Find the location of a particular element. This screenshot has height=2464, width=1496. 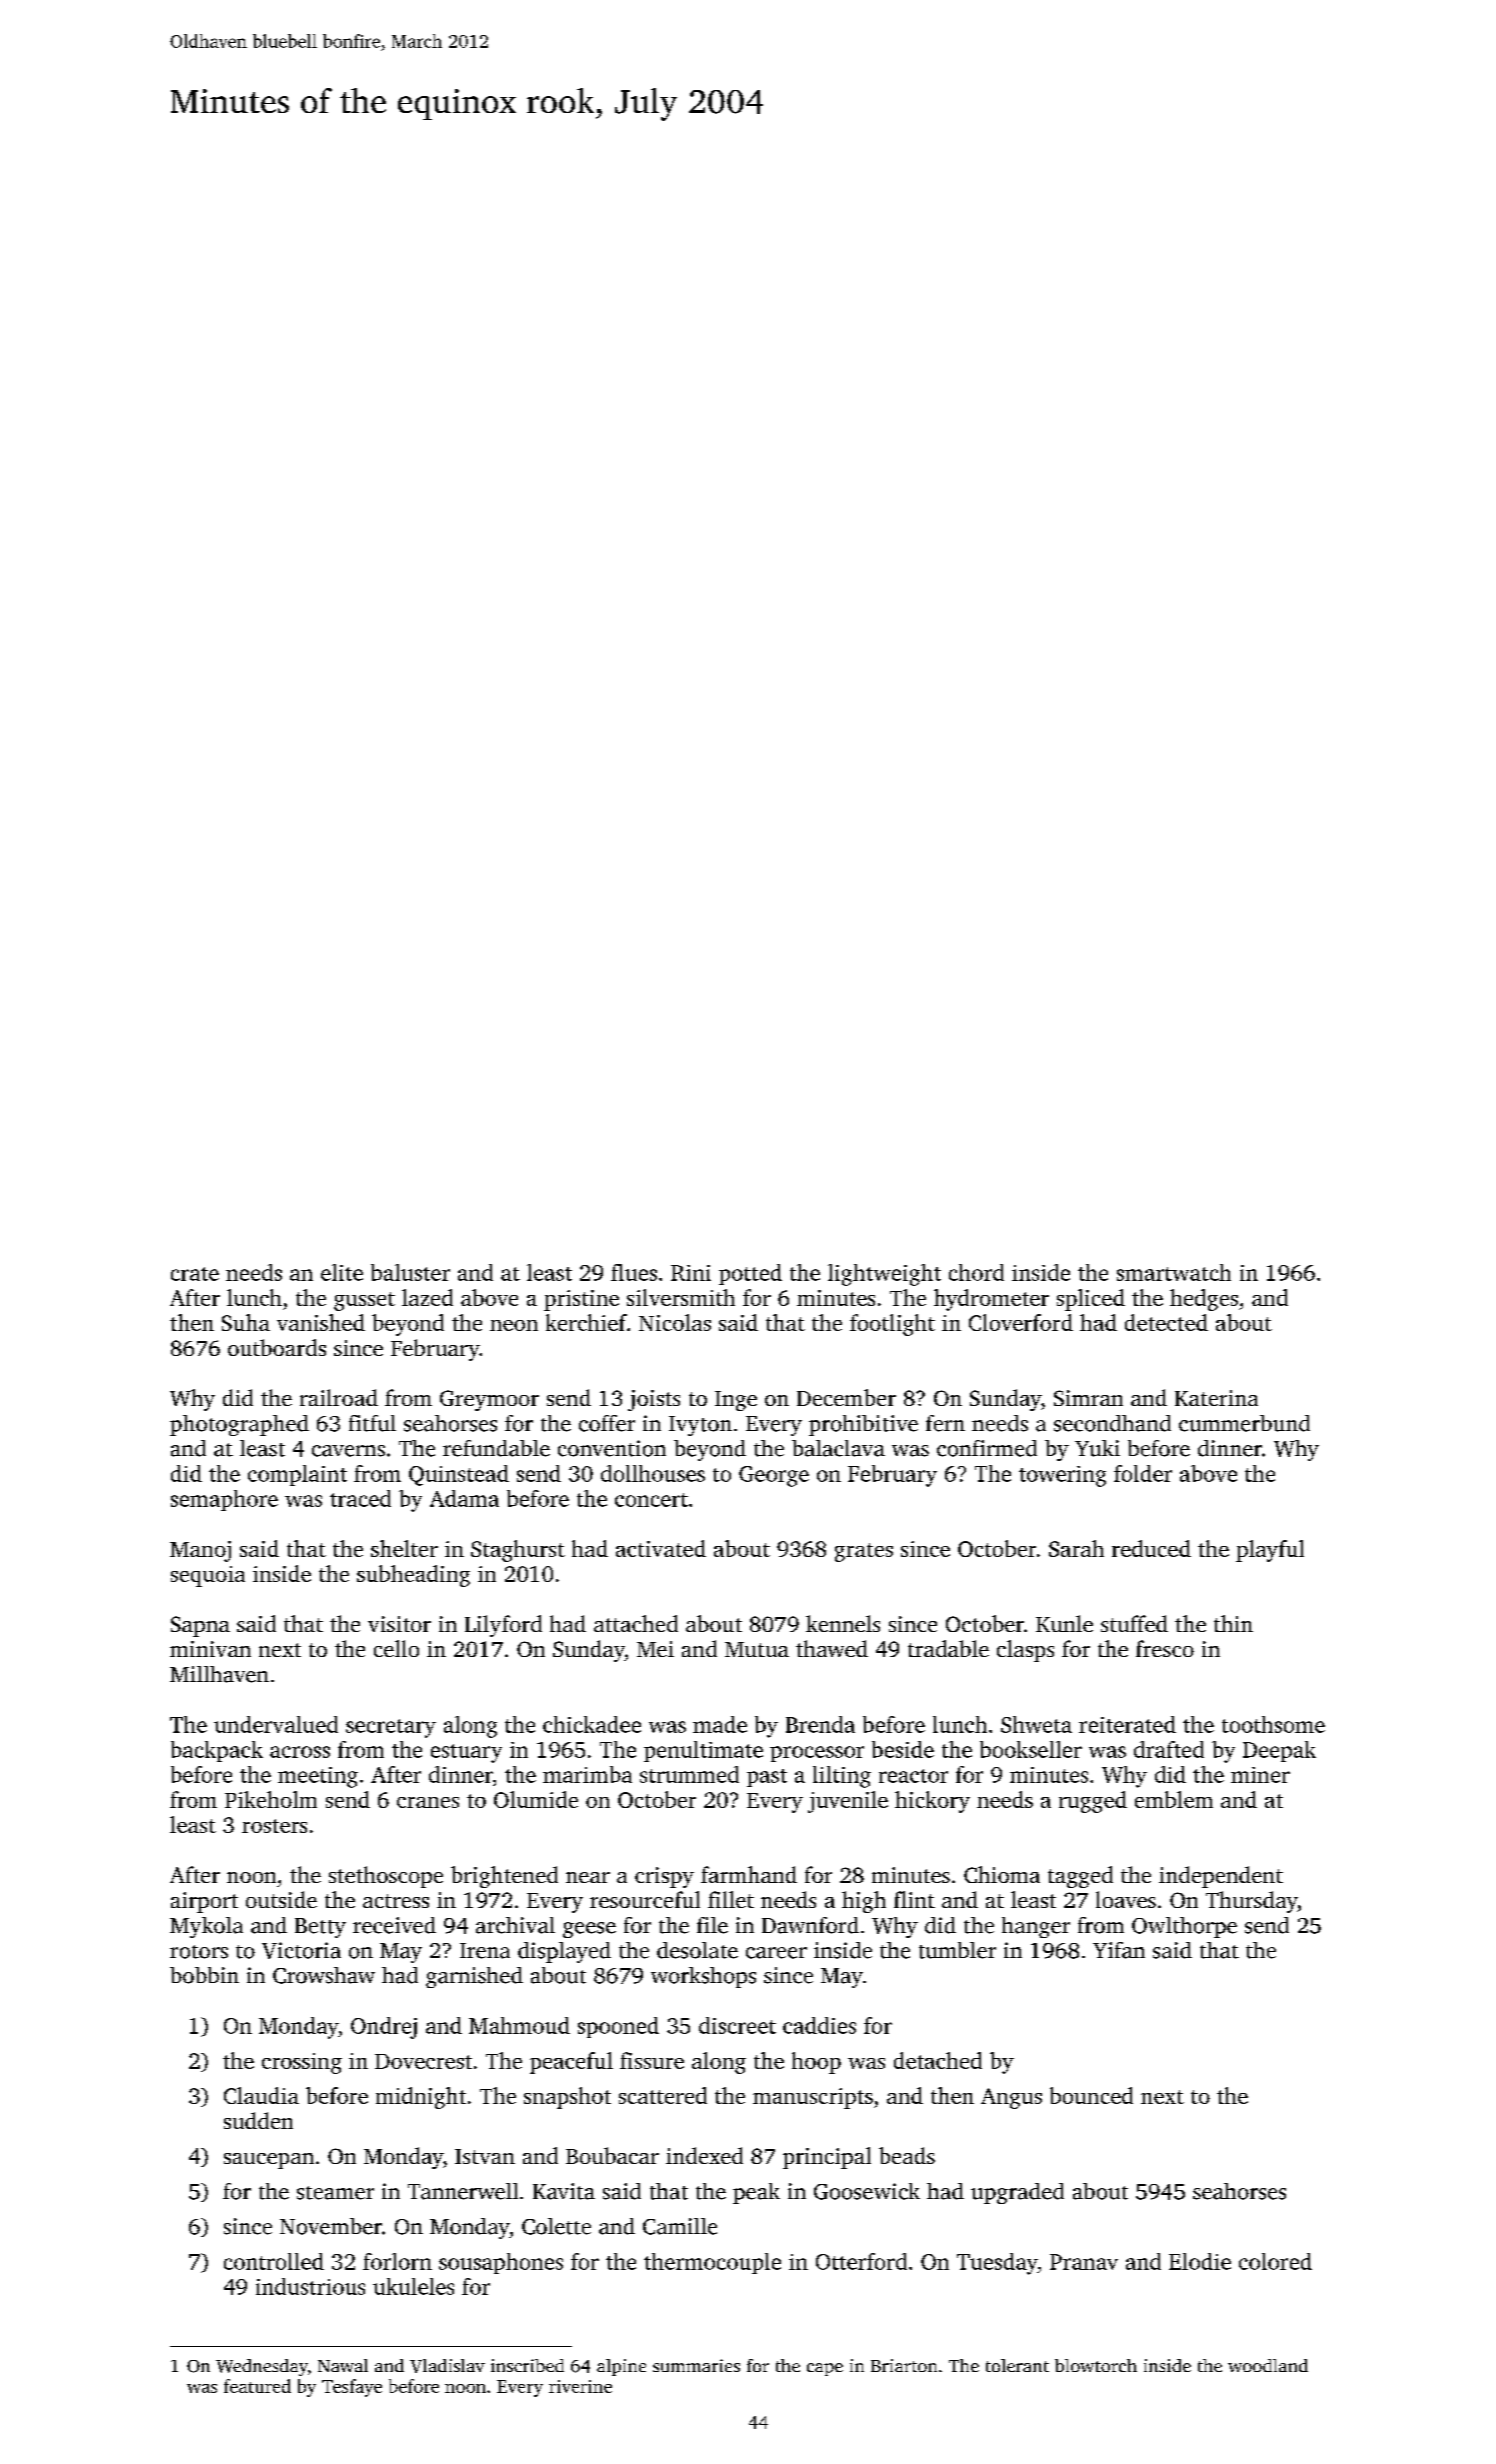

smartwatch is located at coordinates (1174, 1272).
